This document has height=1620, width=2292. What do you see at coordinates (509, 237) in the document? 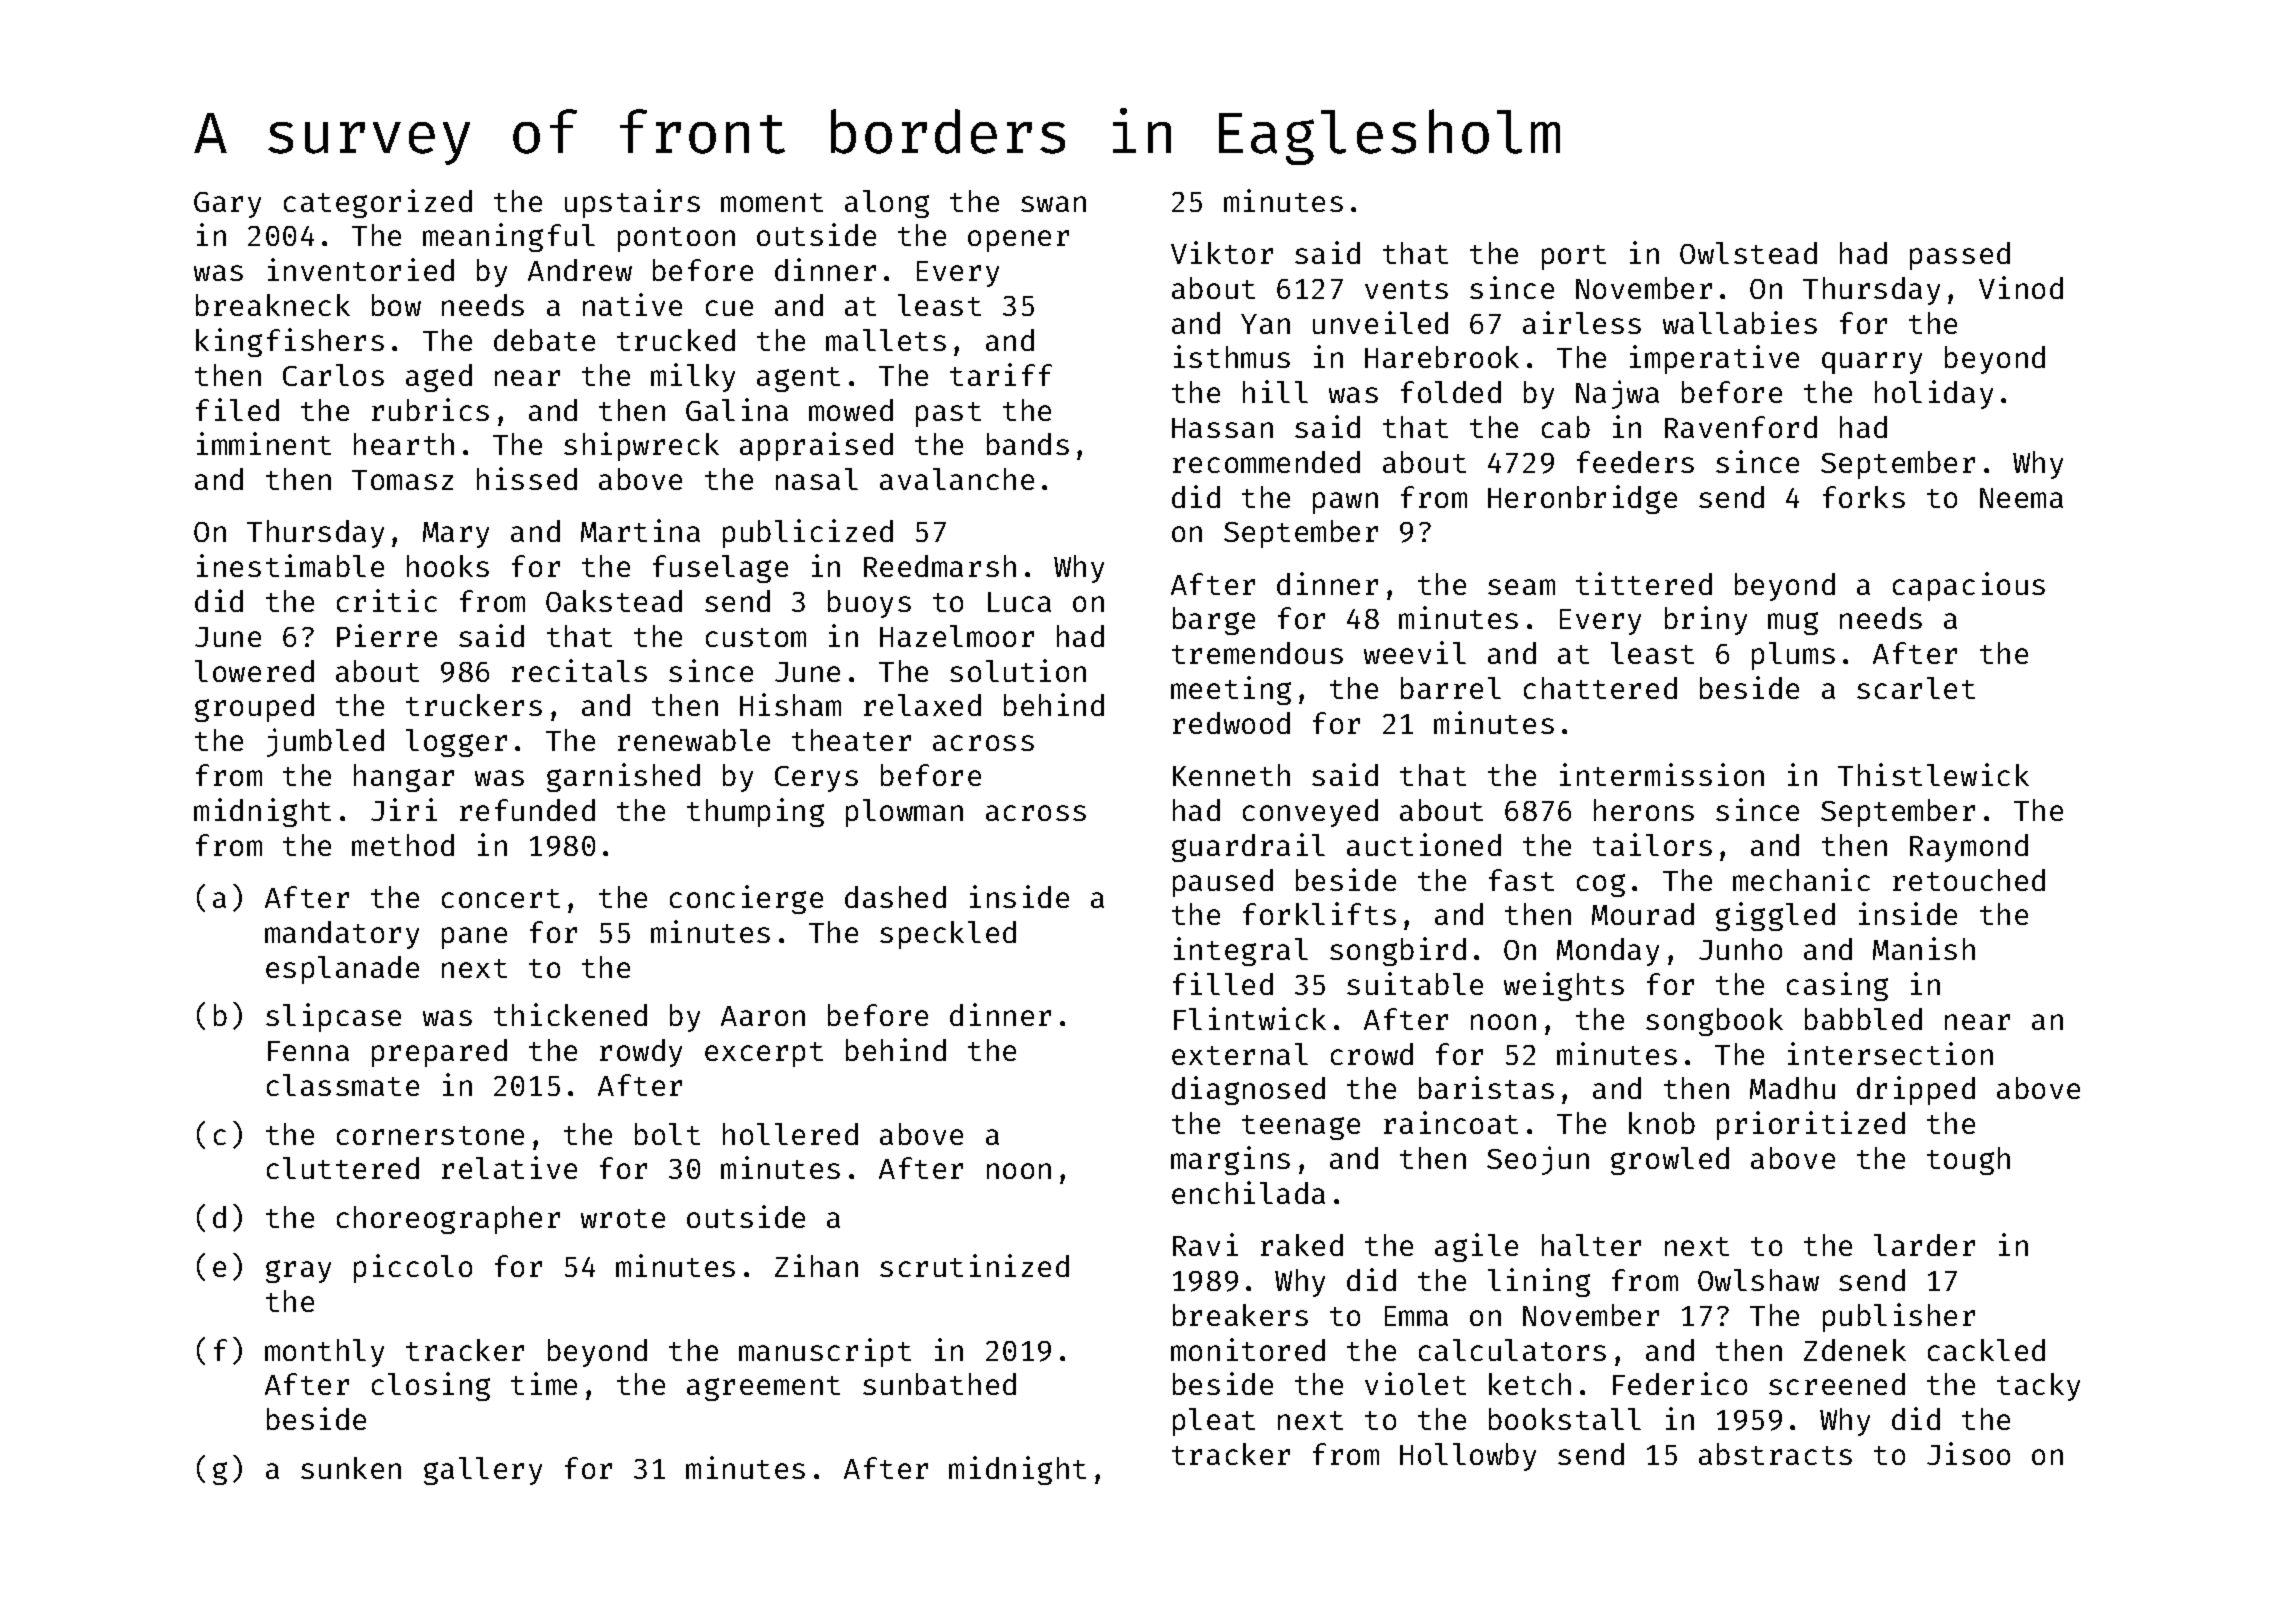
I see `meaningful` at bounding box center [509, 237].
